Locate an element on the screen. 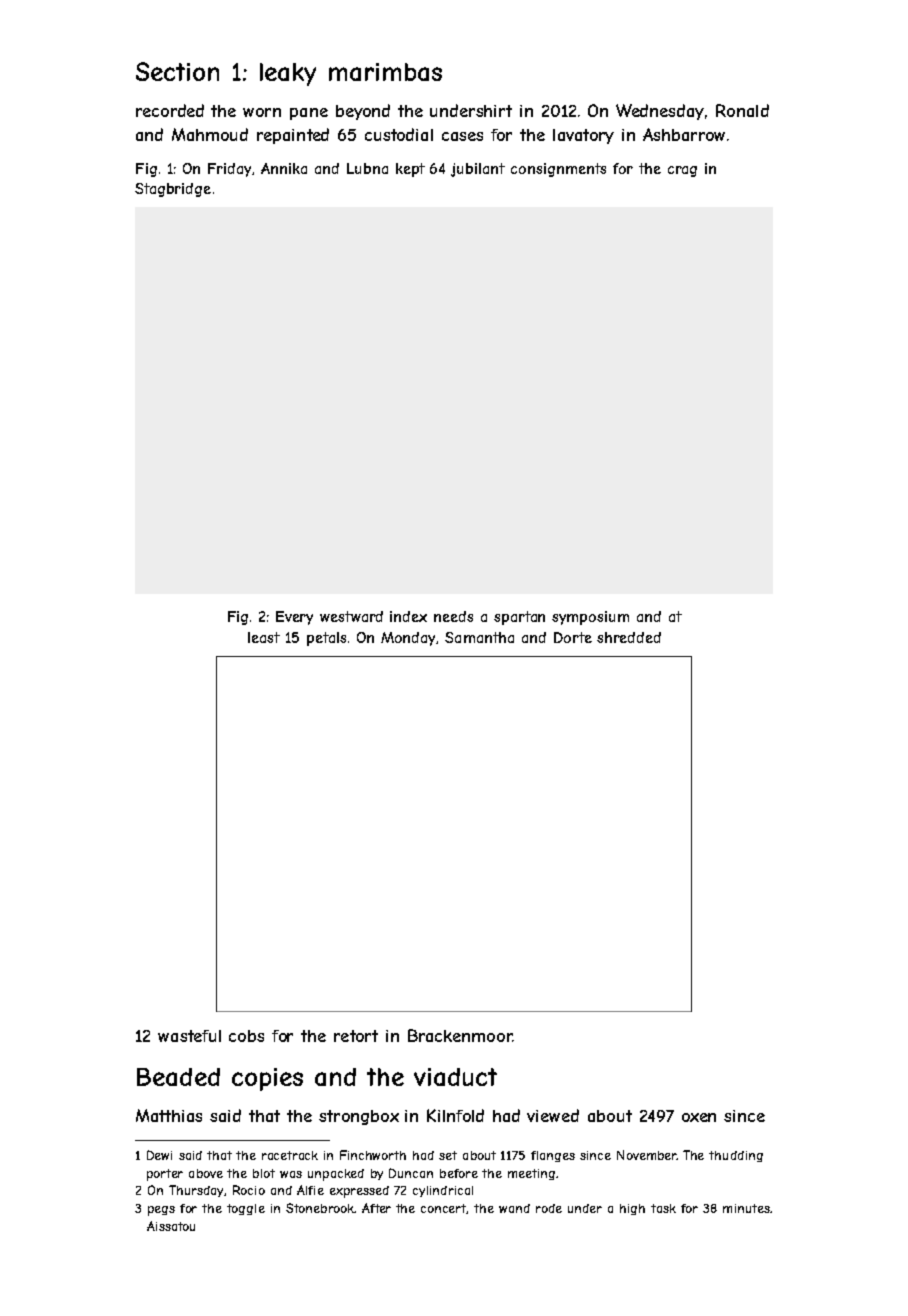  beyond is located at coordinates (363, 112).
